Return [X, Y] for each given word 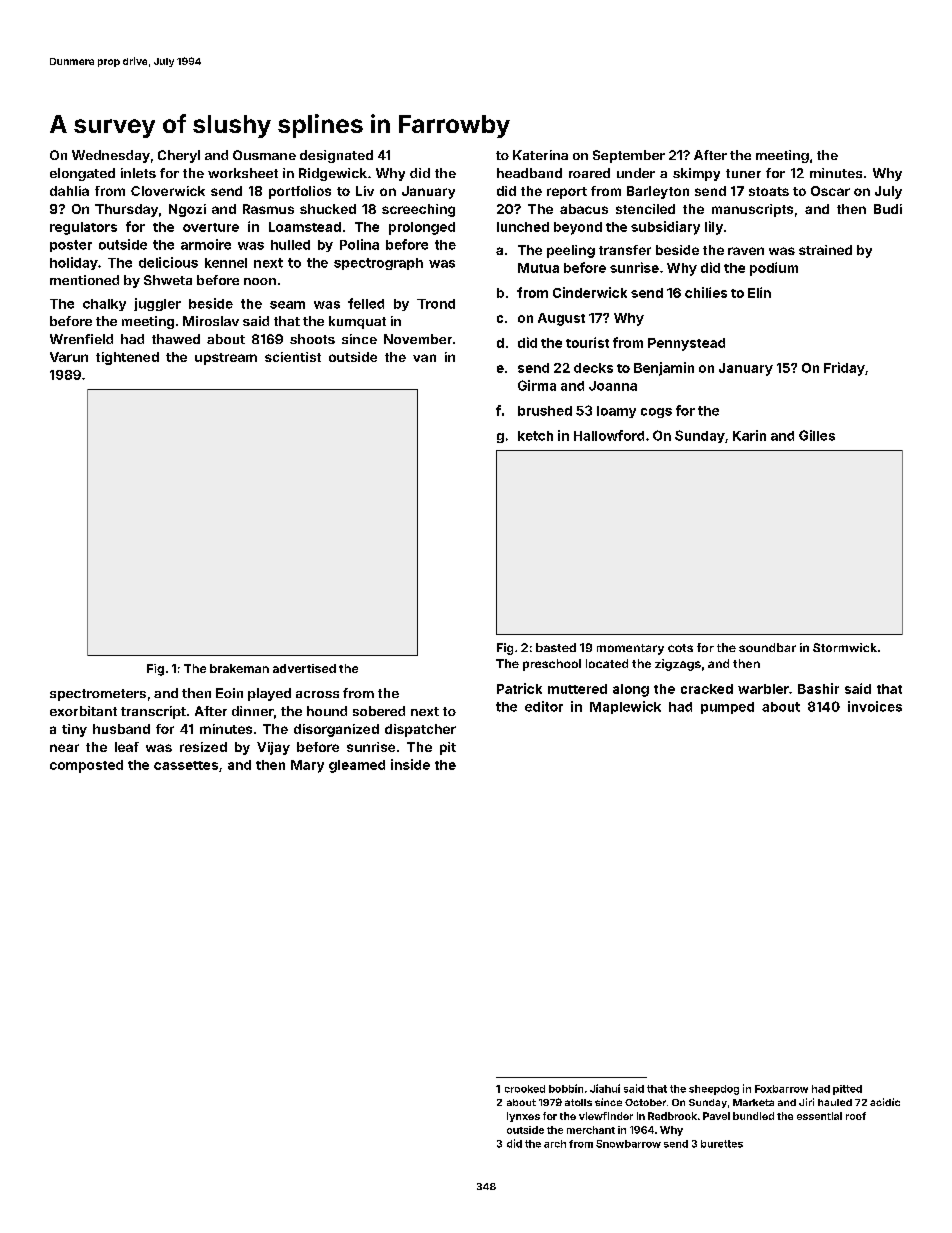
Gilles [817, 435]
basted [556, 647]
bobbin [566, 1088]
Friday [844, 369]
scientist [293, 357]
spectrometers [98, 695]
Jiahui [605, 1088]
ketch [535, 436]
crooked [525, 1089]
